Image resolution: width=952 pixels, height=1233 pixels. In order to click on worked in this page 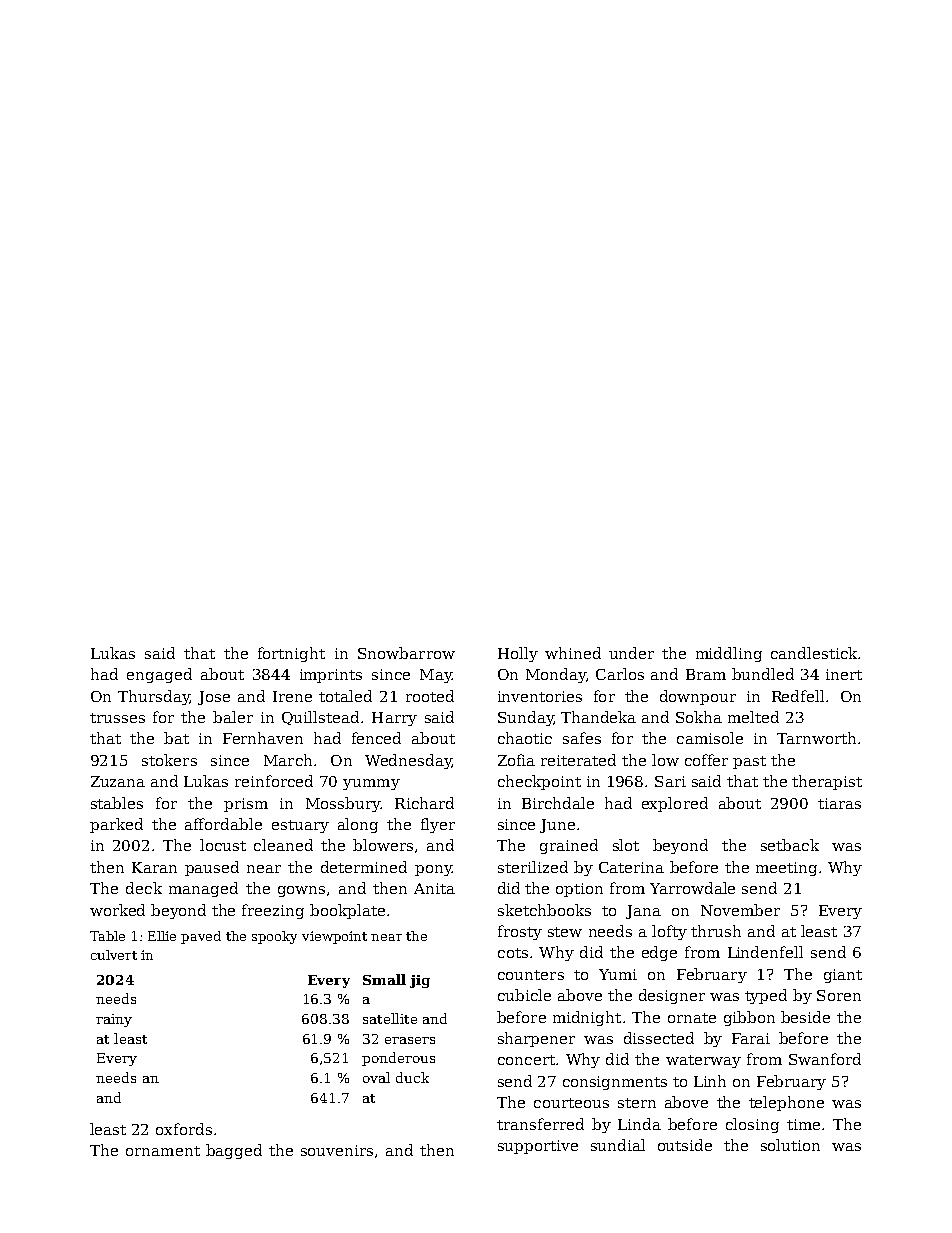, I will do `click(117, 910)`.
